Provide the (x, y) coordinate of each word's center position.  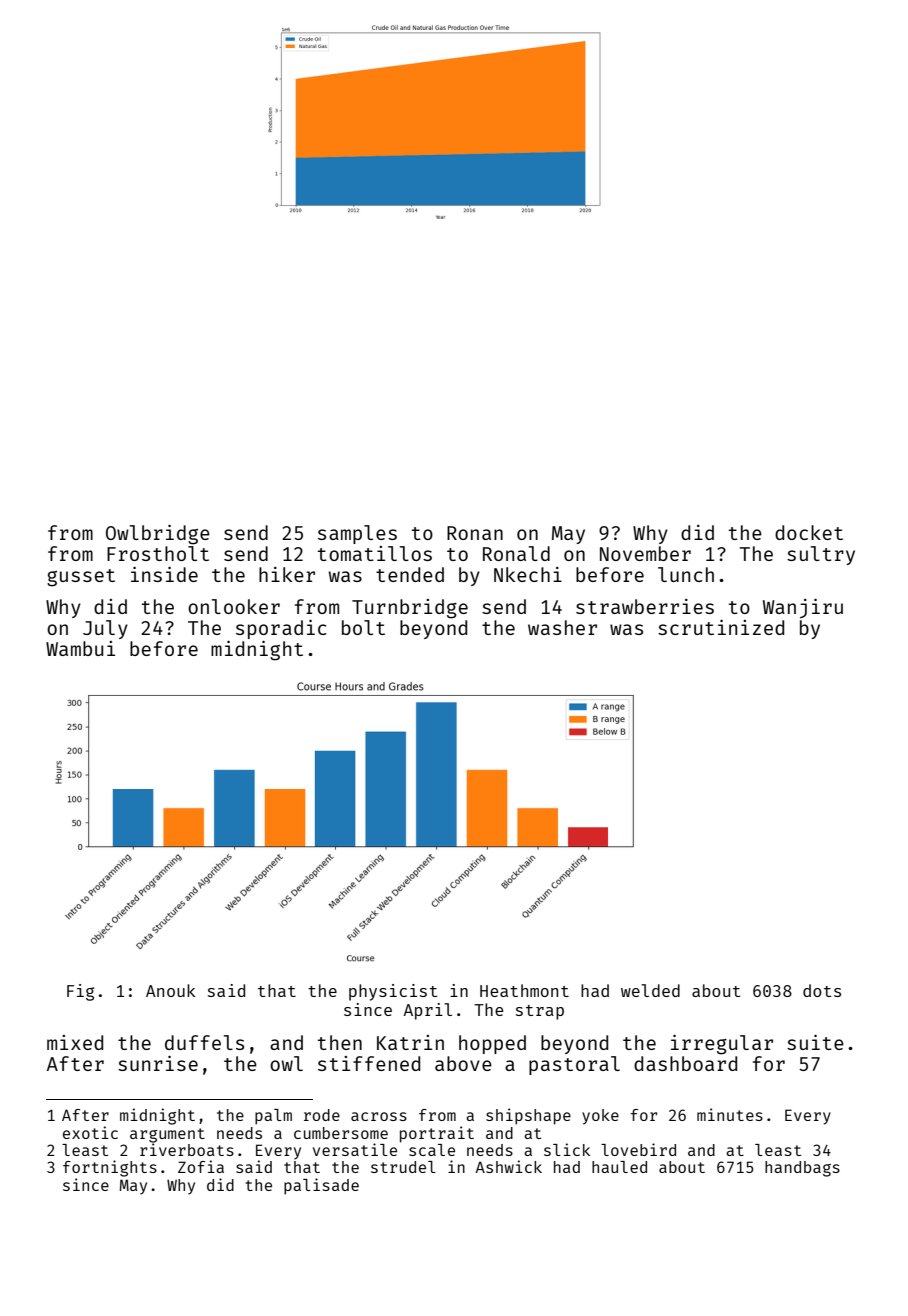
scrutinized (721, 627)
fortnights (110, 1168)
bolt (363, 627)
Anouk (171, 990)
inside (164, 574)
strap (540, 1012)
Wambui (80, 648)
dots (822, 990)
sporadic (281, 629)
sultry (821, 555)
